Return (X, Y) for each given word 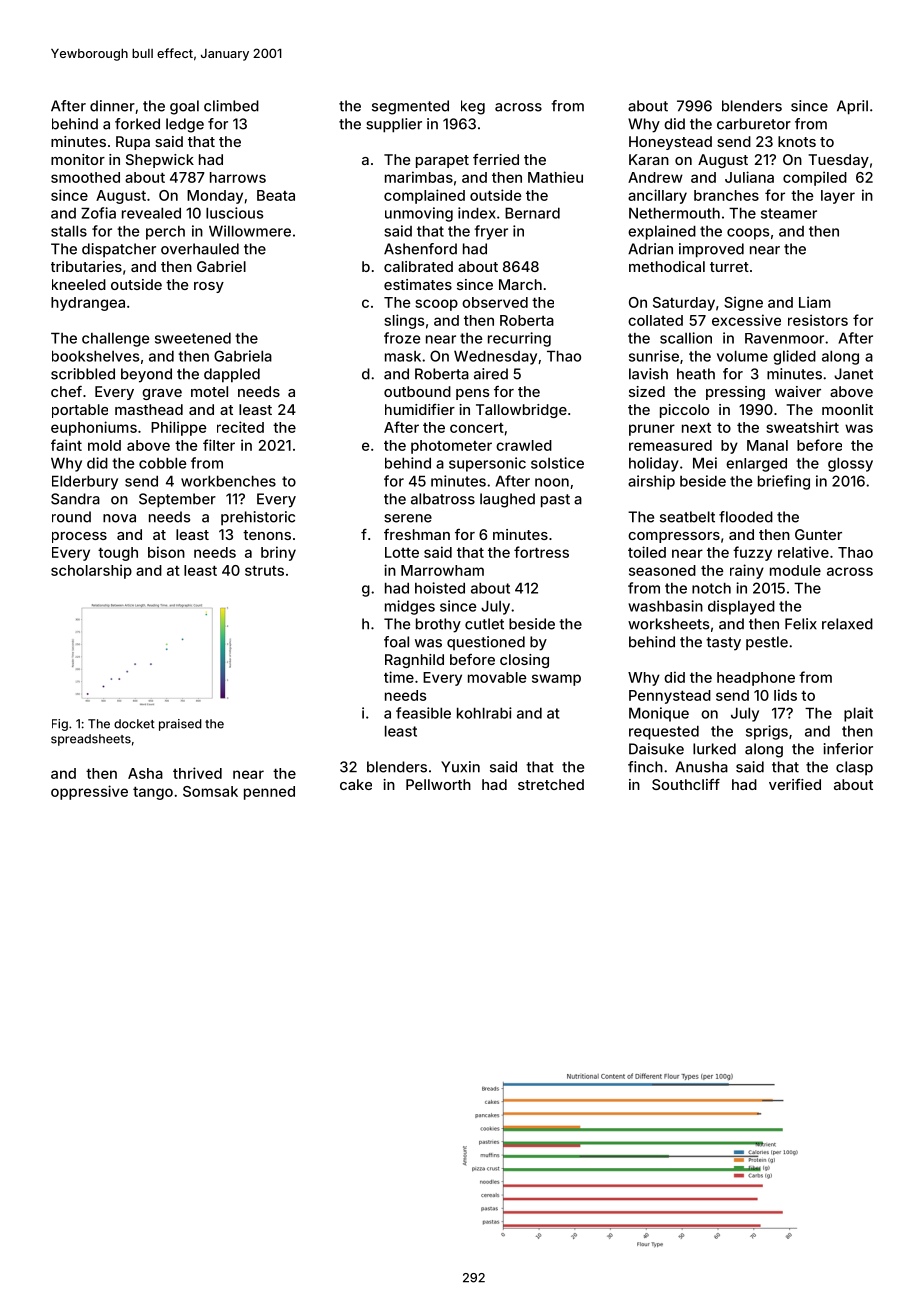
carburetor (754, 124)
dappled (232, 375)
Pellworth (438, 784)
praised (180, 725)
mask (403, 356)
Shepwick (160, 161)
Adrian (650, 249)
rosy (209, 287)
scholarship (91, 571)
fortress (541, 552)
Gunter (818, 534)
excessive (746, 320)
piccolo (684, 411)
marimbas (419, 177)
